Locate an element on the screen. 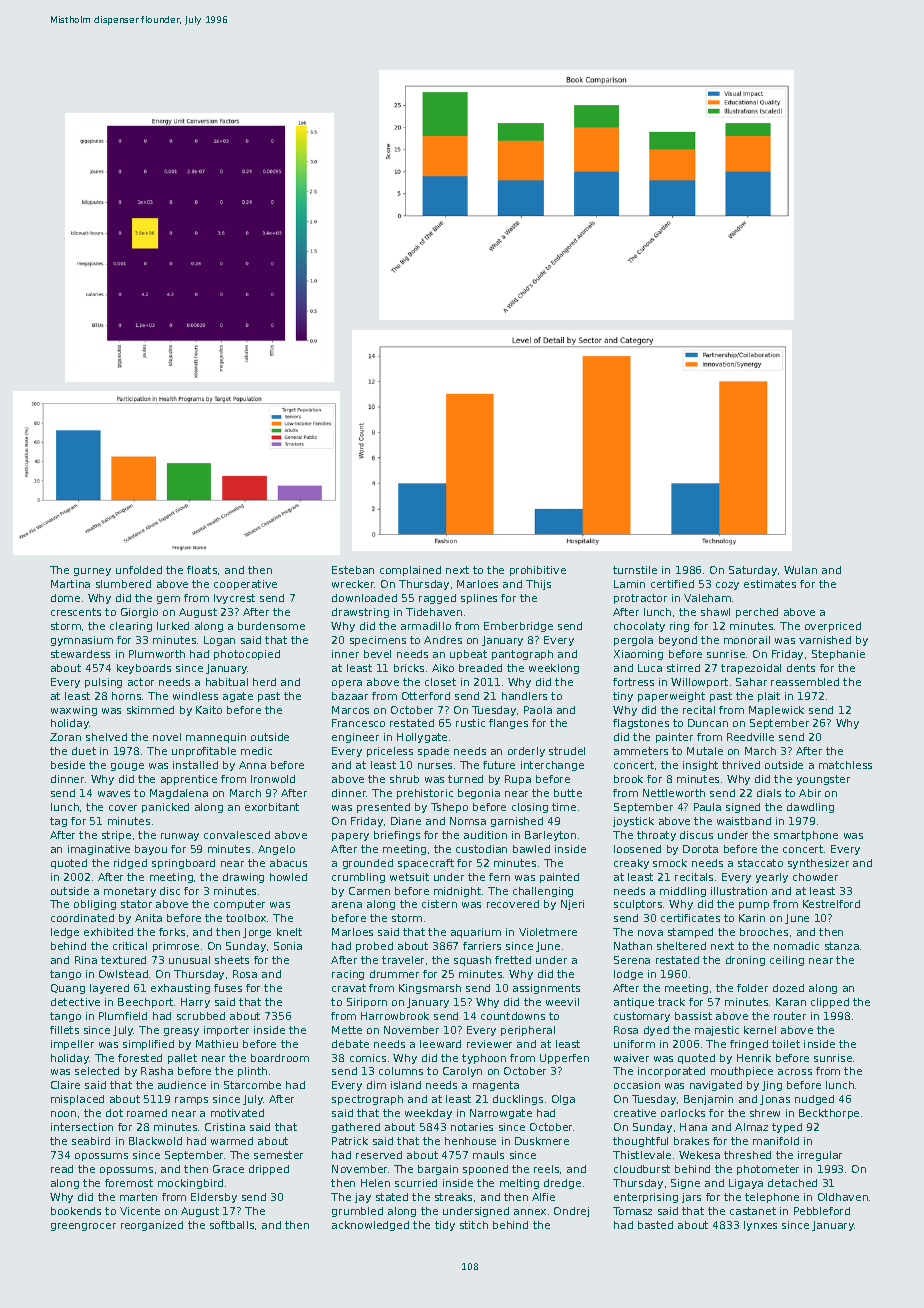 The width and height of the screenshot is (924, 1308). Ivycrest is located at coordinates (234, 599).
